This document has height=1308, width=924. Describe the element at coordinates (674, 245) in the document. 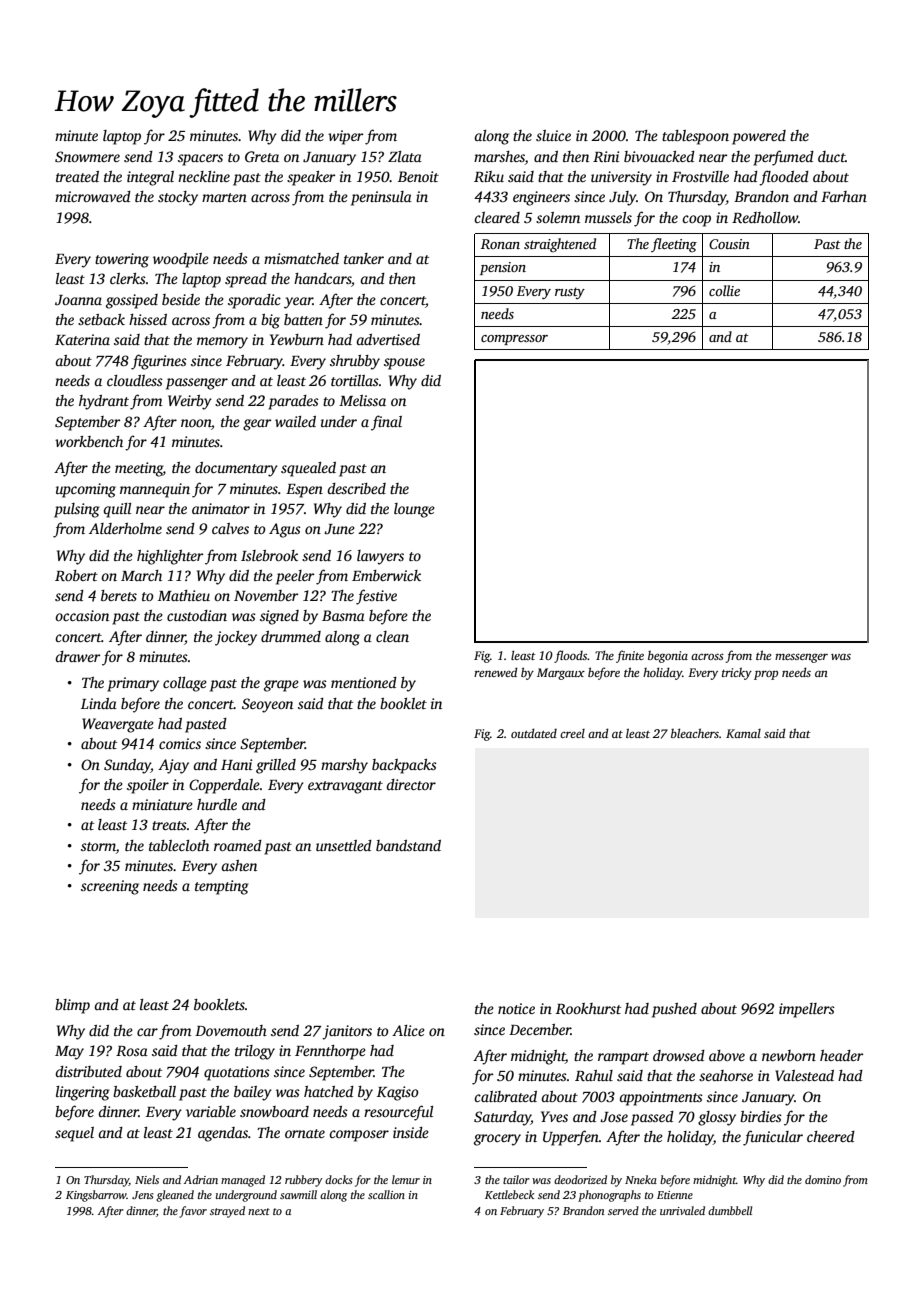

I see `fleeting` at that location.
